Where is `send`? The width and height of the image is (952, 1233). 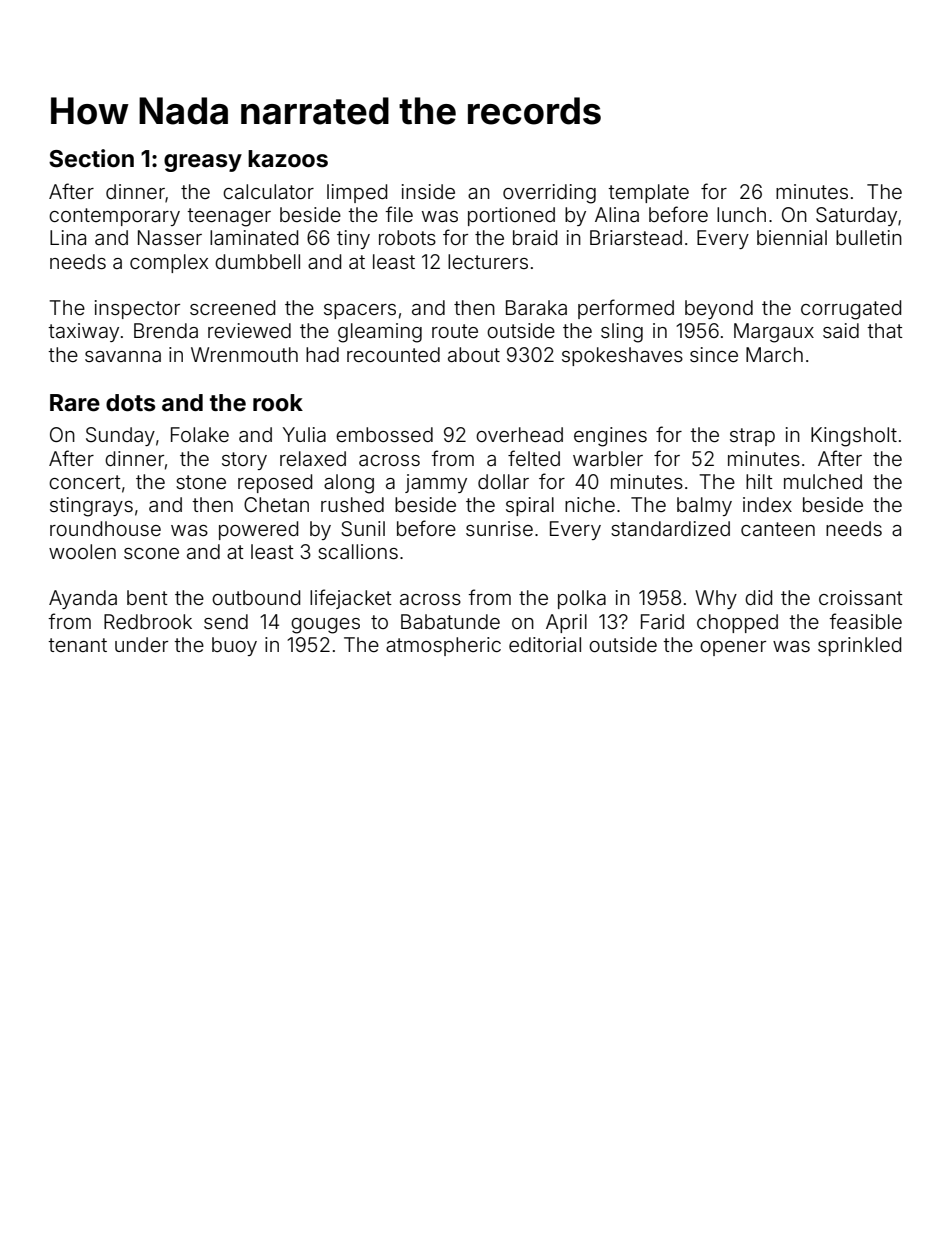 send is located at coordinates (226, 621).
